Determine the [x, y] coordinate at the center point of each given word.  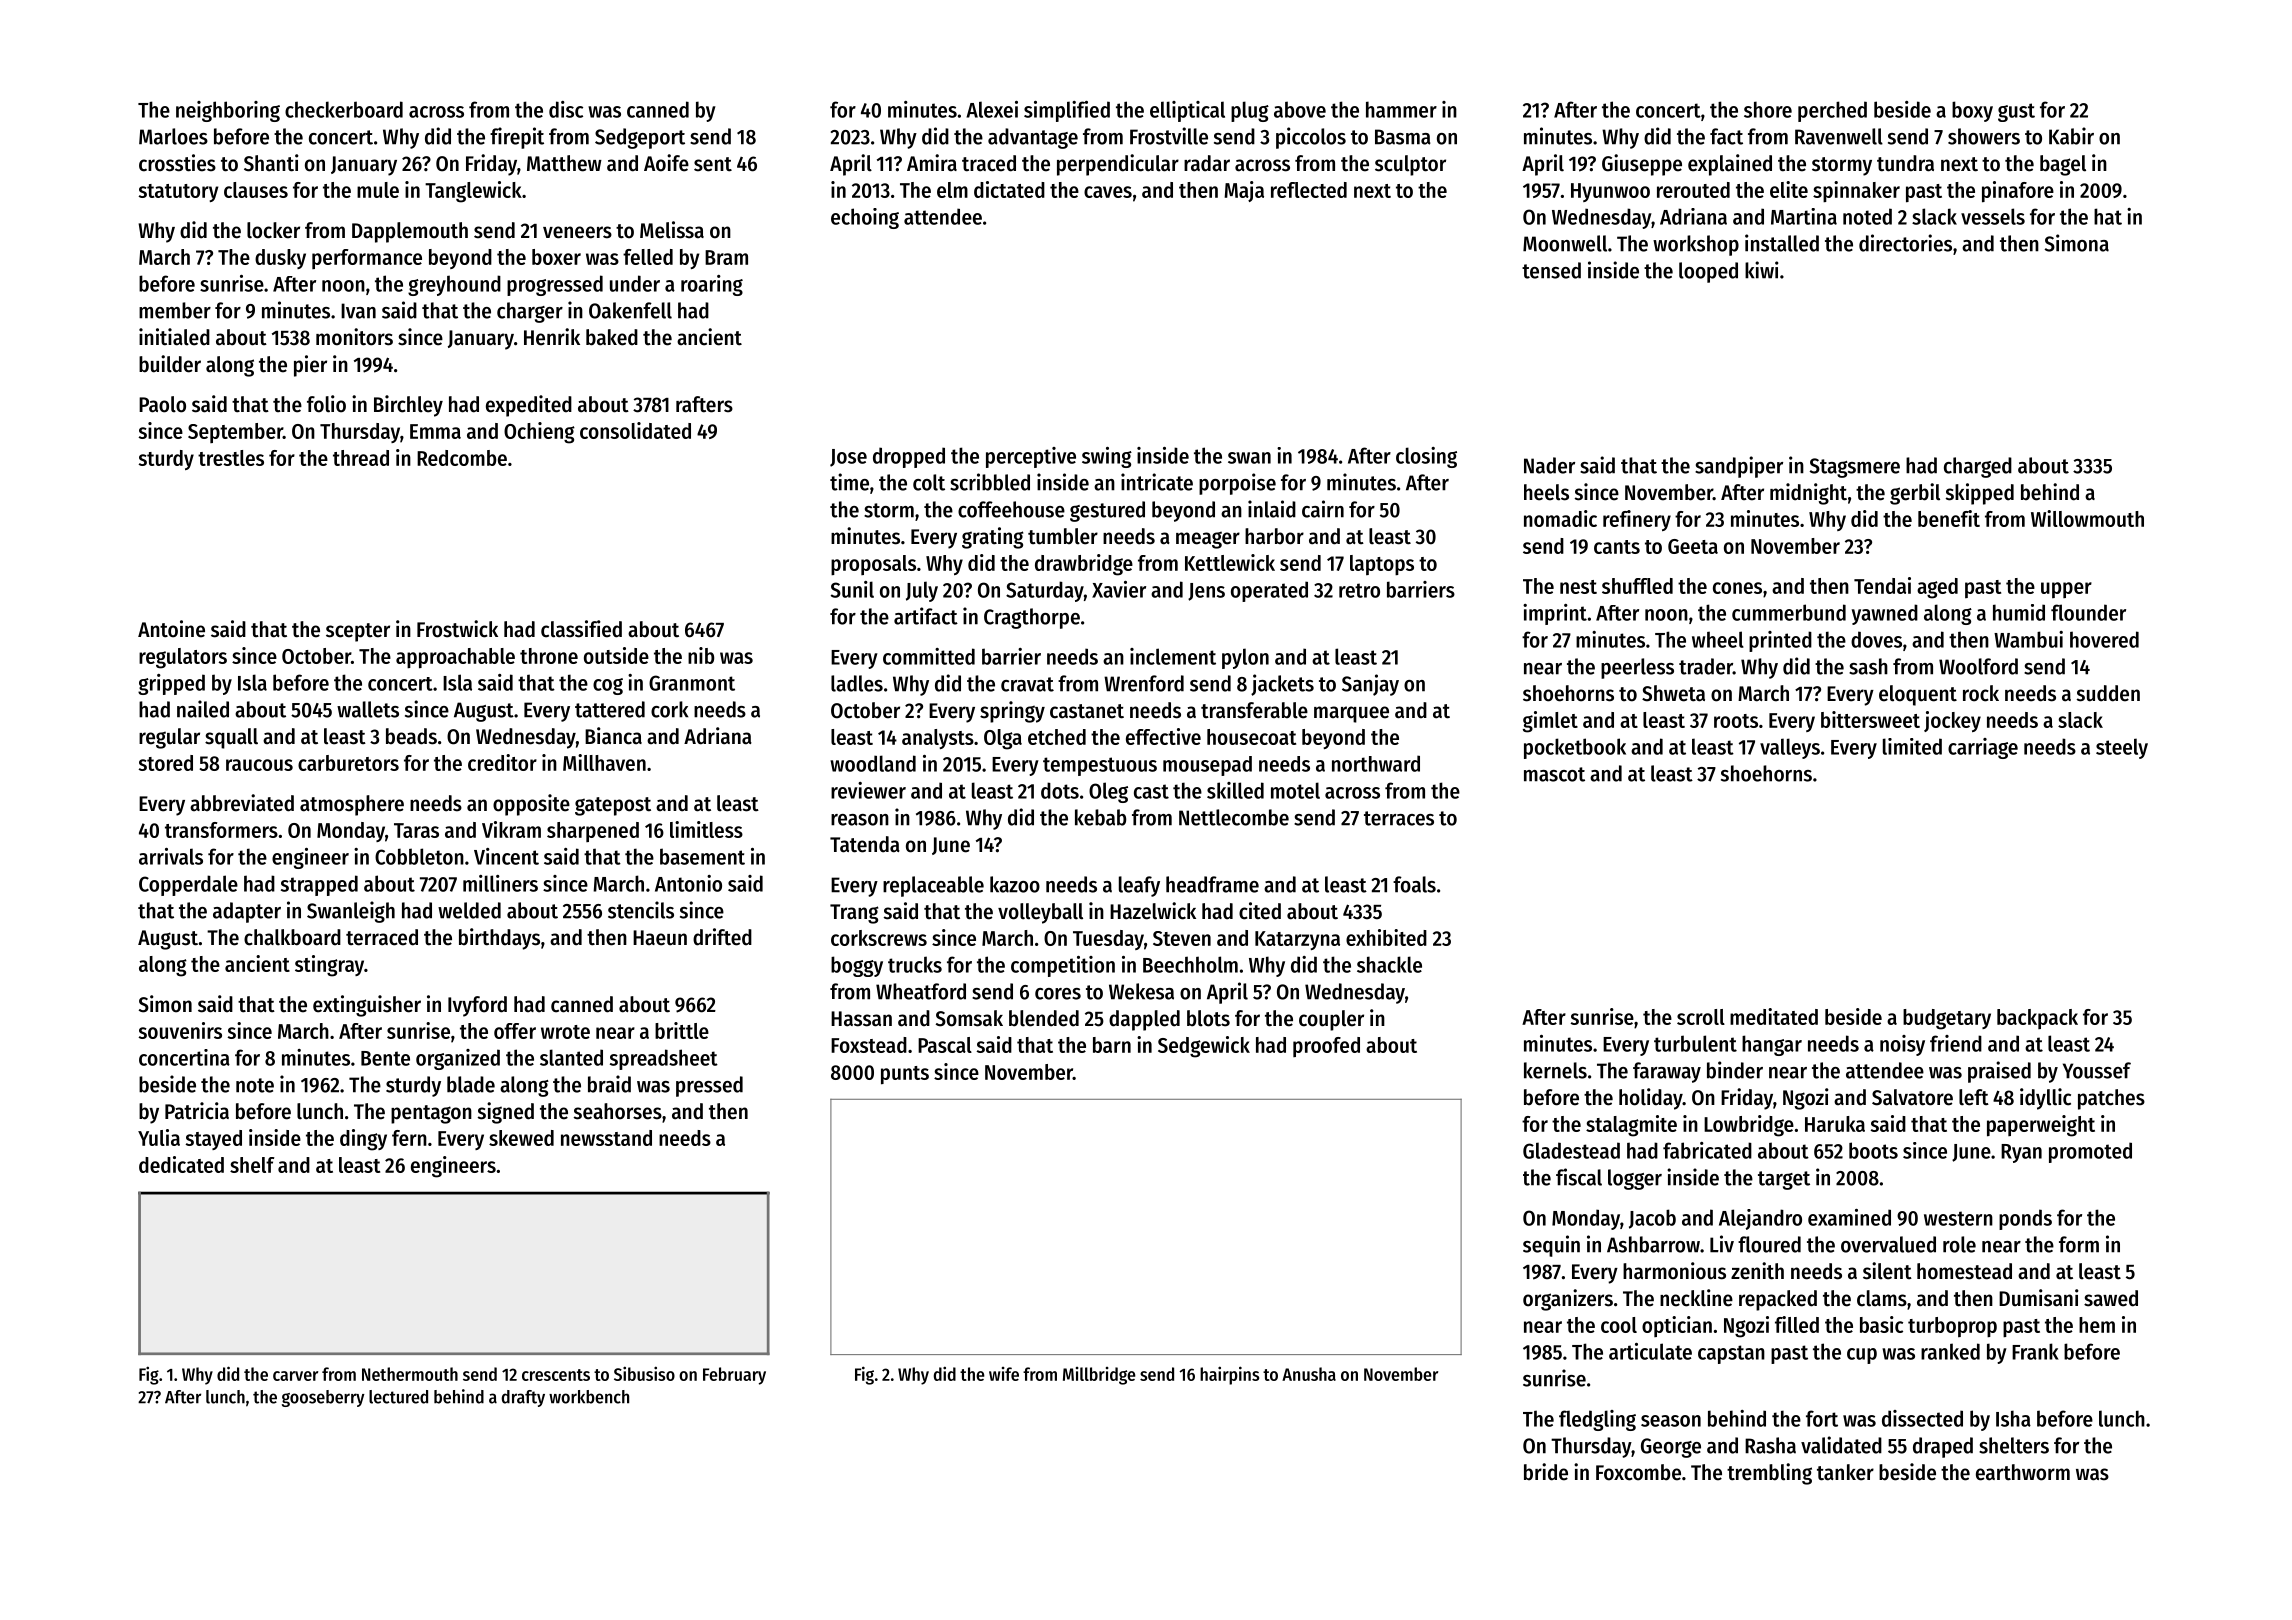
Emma [435, 431]
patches [2111, 1099]
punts [905, 1075]
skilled [1235, 790]
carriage [1983, 748]
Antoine [171, 629]
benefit [1949, 518]
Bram [726, 257]
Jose [848, 458]
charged [1978, 467]
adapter [247, 912]
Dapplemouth [410, 232]
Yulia [159, 1137]
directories [1905, 243]
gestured [1107, 511]
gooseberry [323, 1398]
